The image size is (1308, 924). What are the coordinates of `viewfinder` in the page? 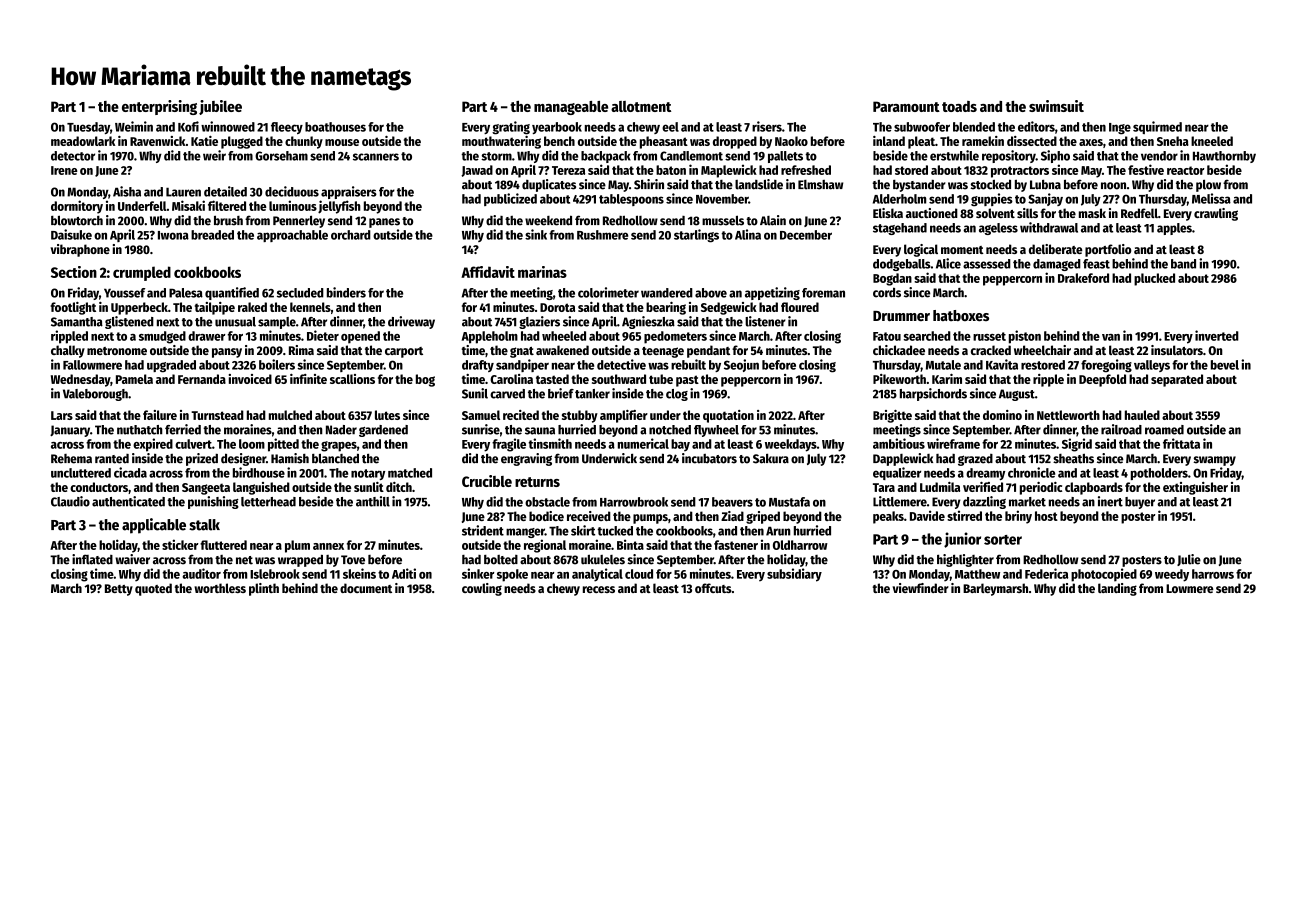 It's located at (920, 588).
